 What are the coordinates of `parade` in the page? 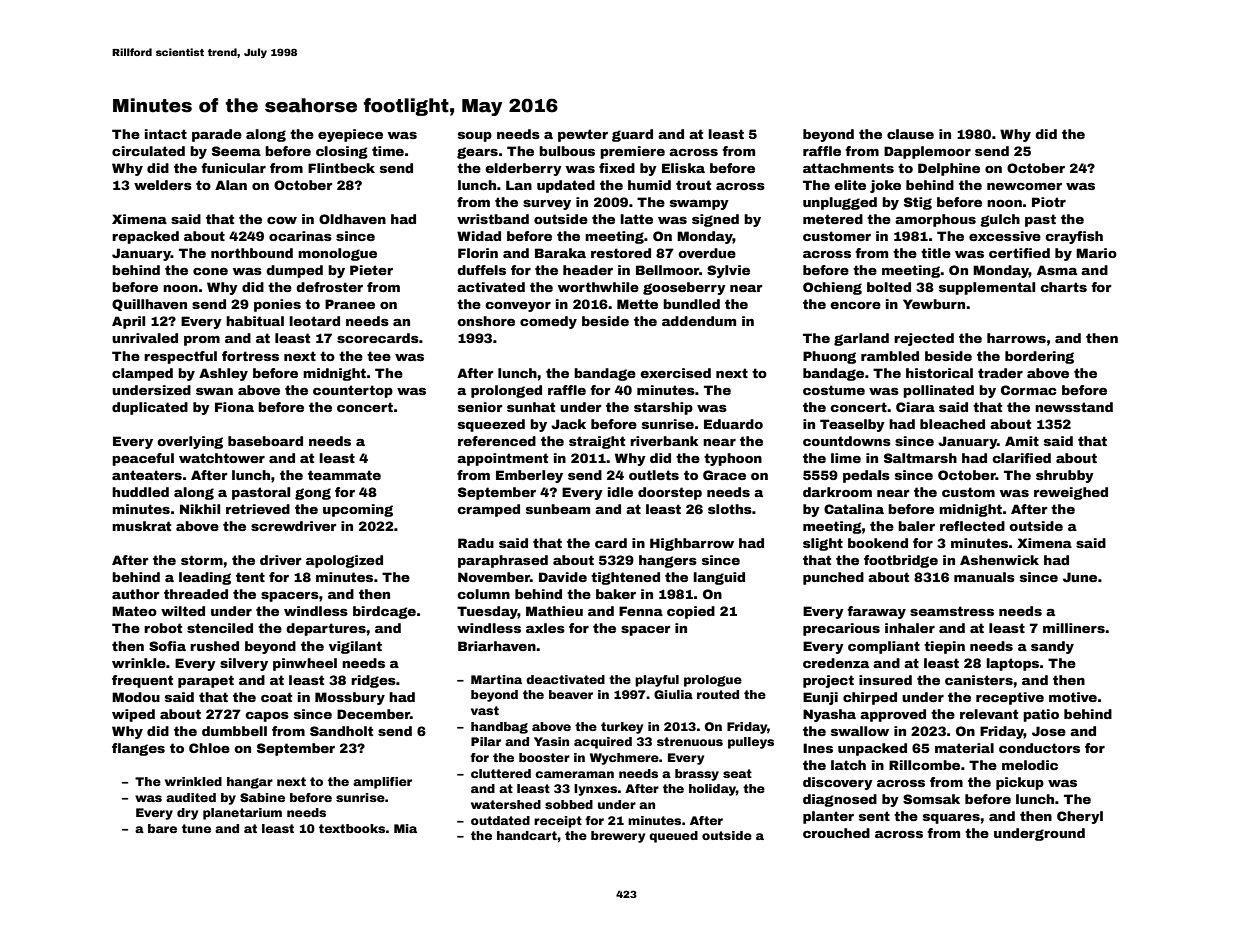 It's located at (217, 135).
